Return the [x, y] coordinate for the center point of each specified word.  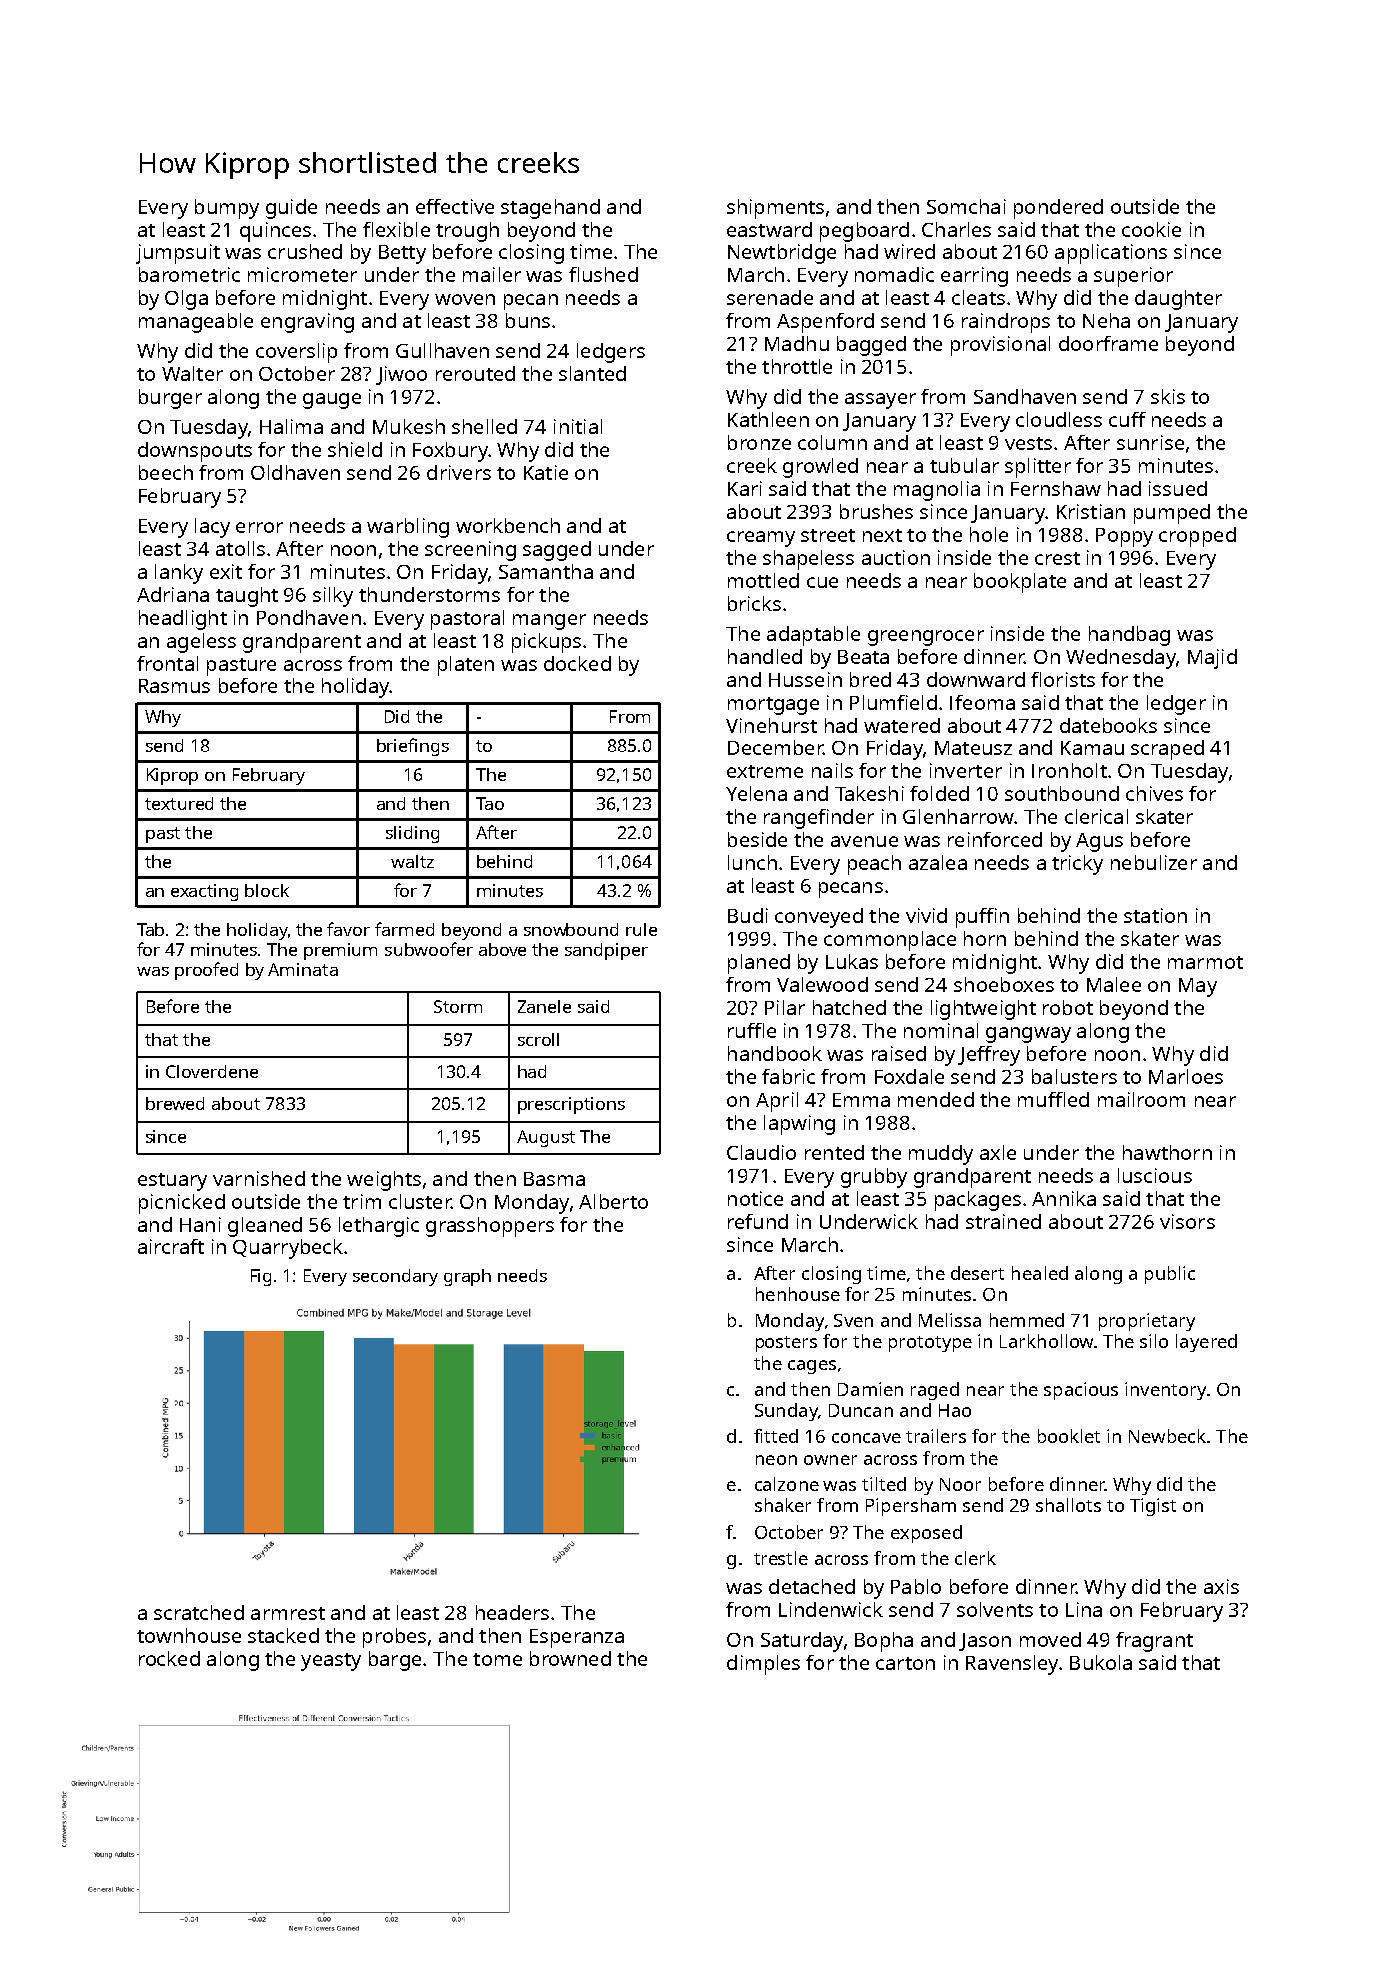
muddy [941, 1155]
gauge [332, 401]
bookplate [1020, 583]
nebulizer [1154, 862]
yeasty [331, 1662]
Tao [490, 803]
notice [755, 1198]
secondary [395, 1277]
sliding [412, 834]
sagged [557, 551]
